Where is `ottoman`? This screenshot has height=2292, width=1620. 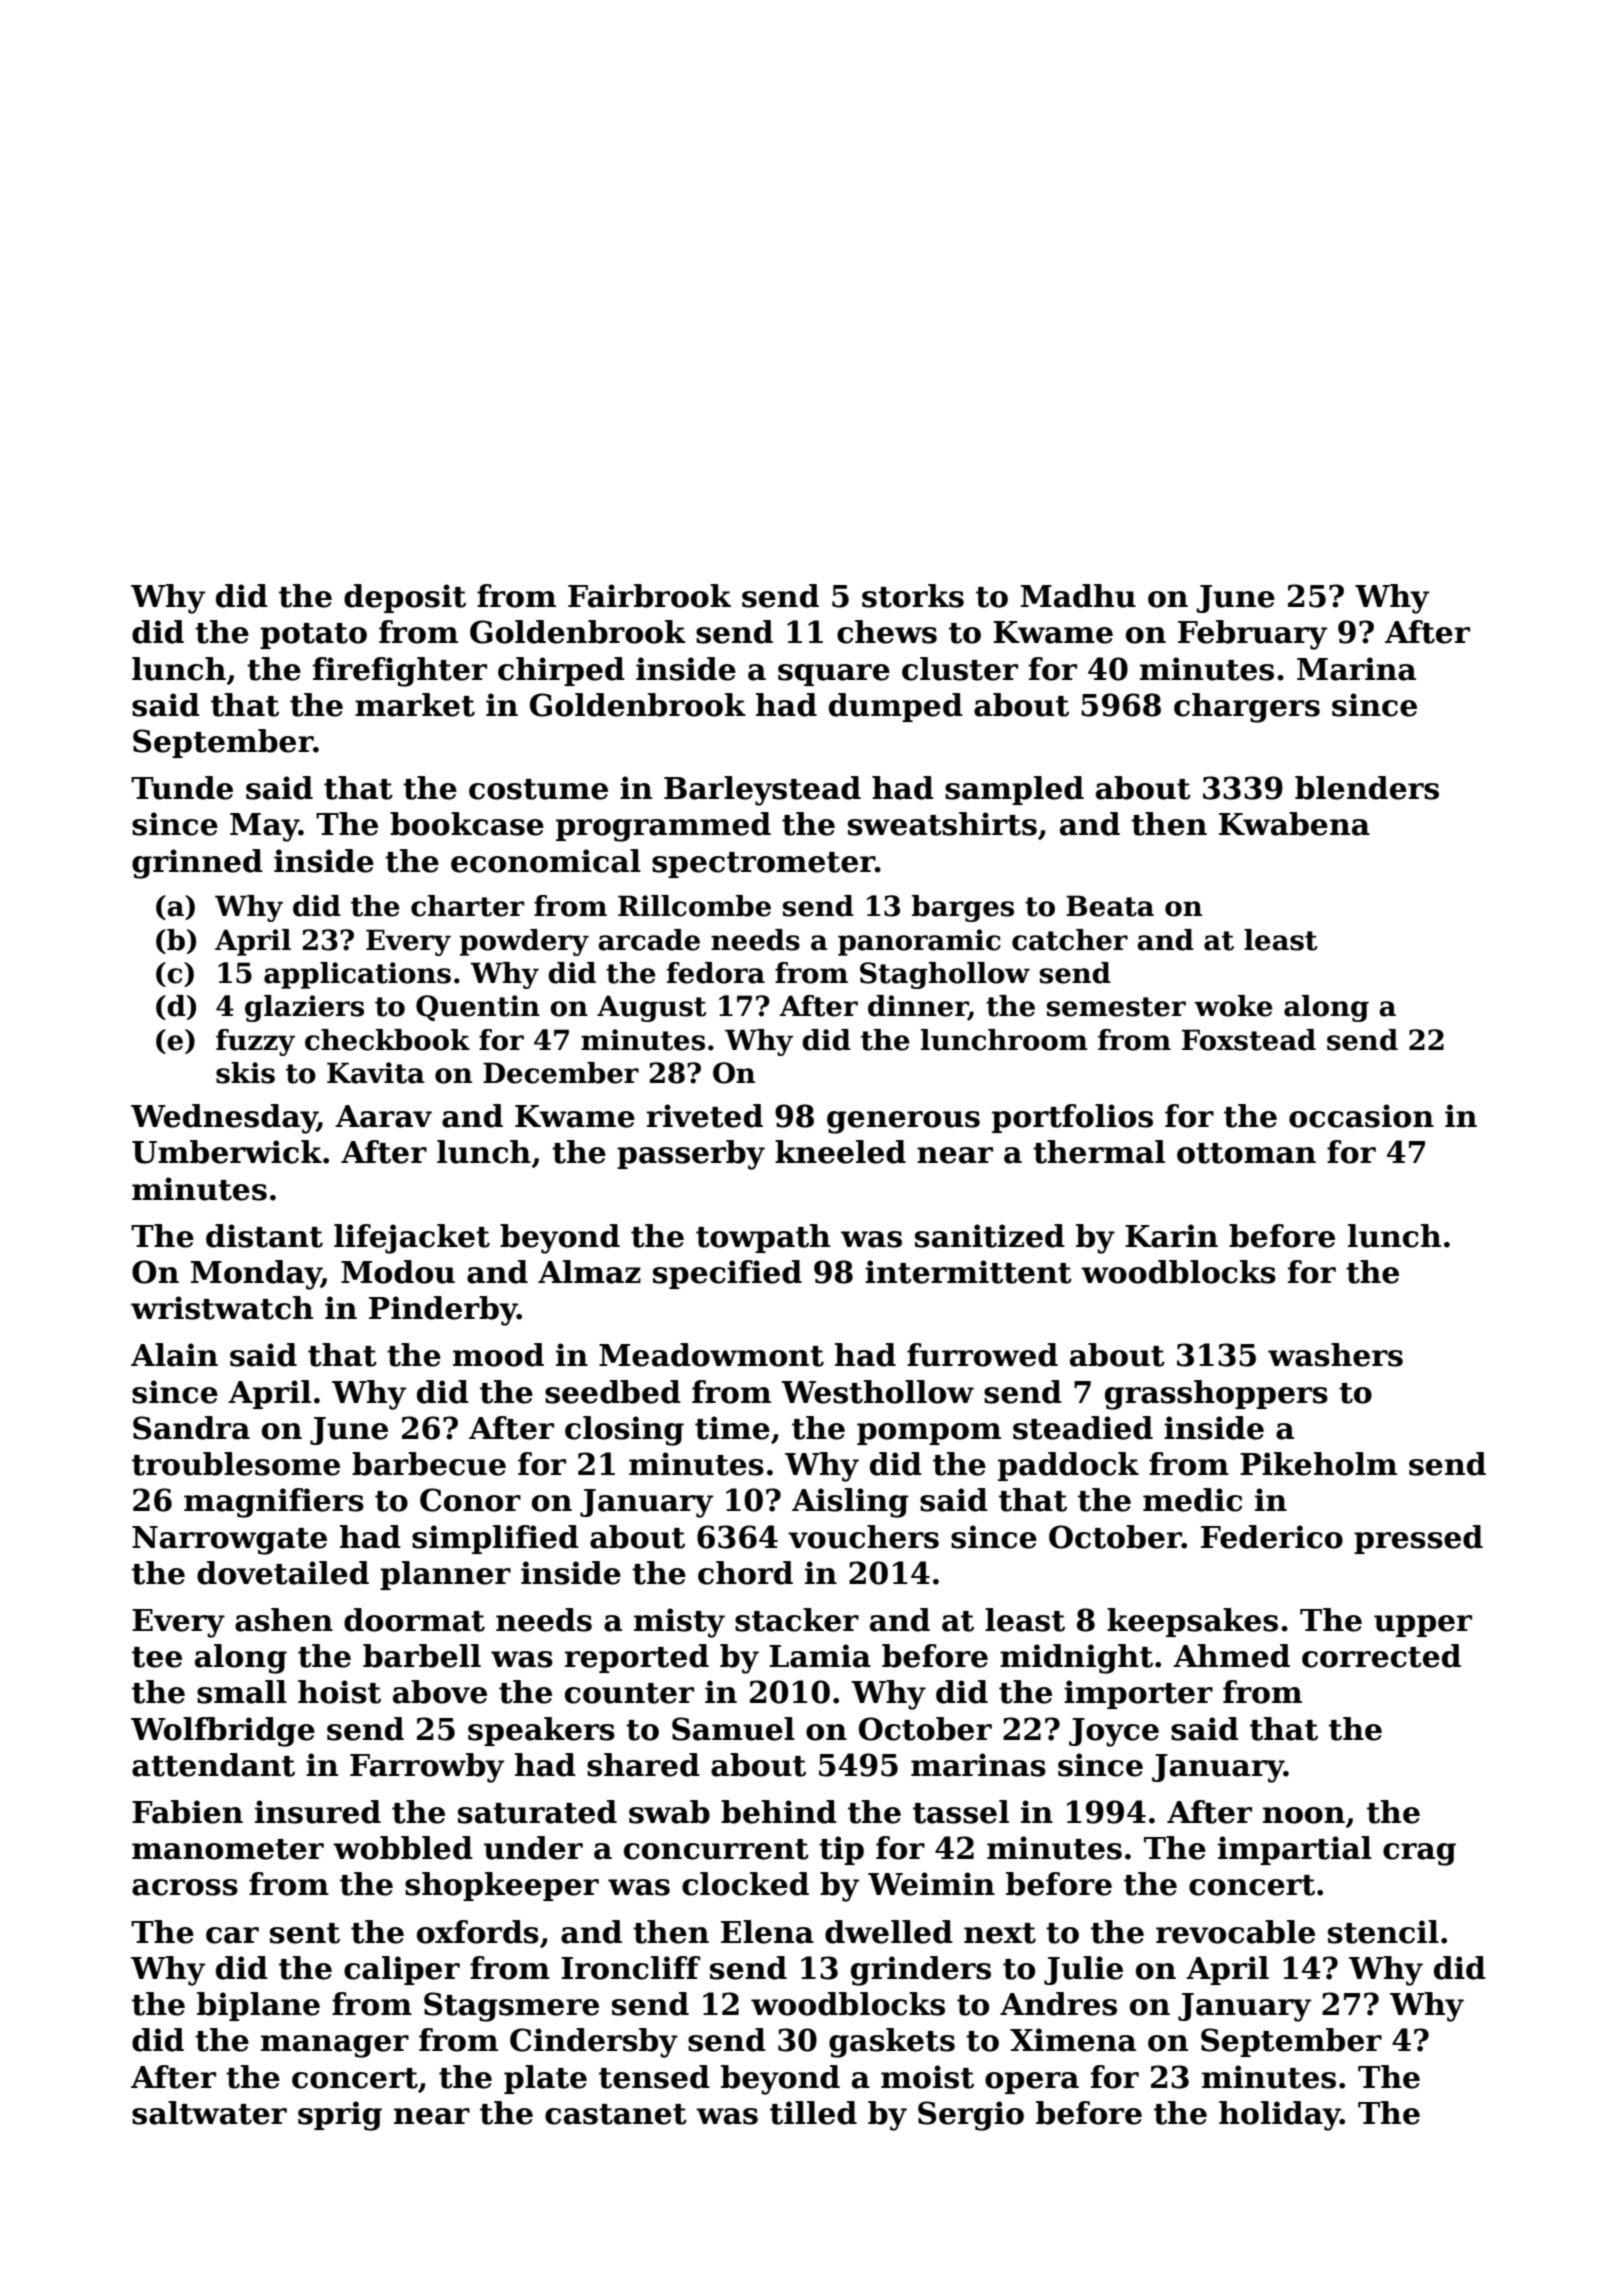 ottoman is located at coordinates (1246, 1153).
